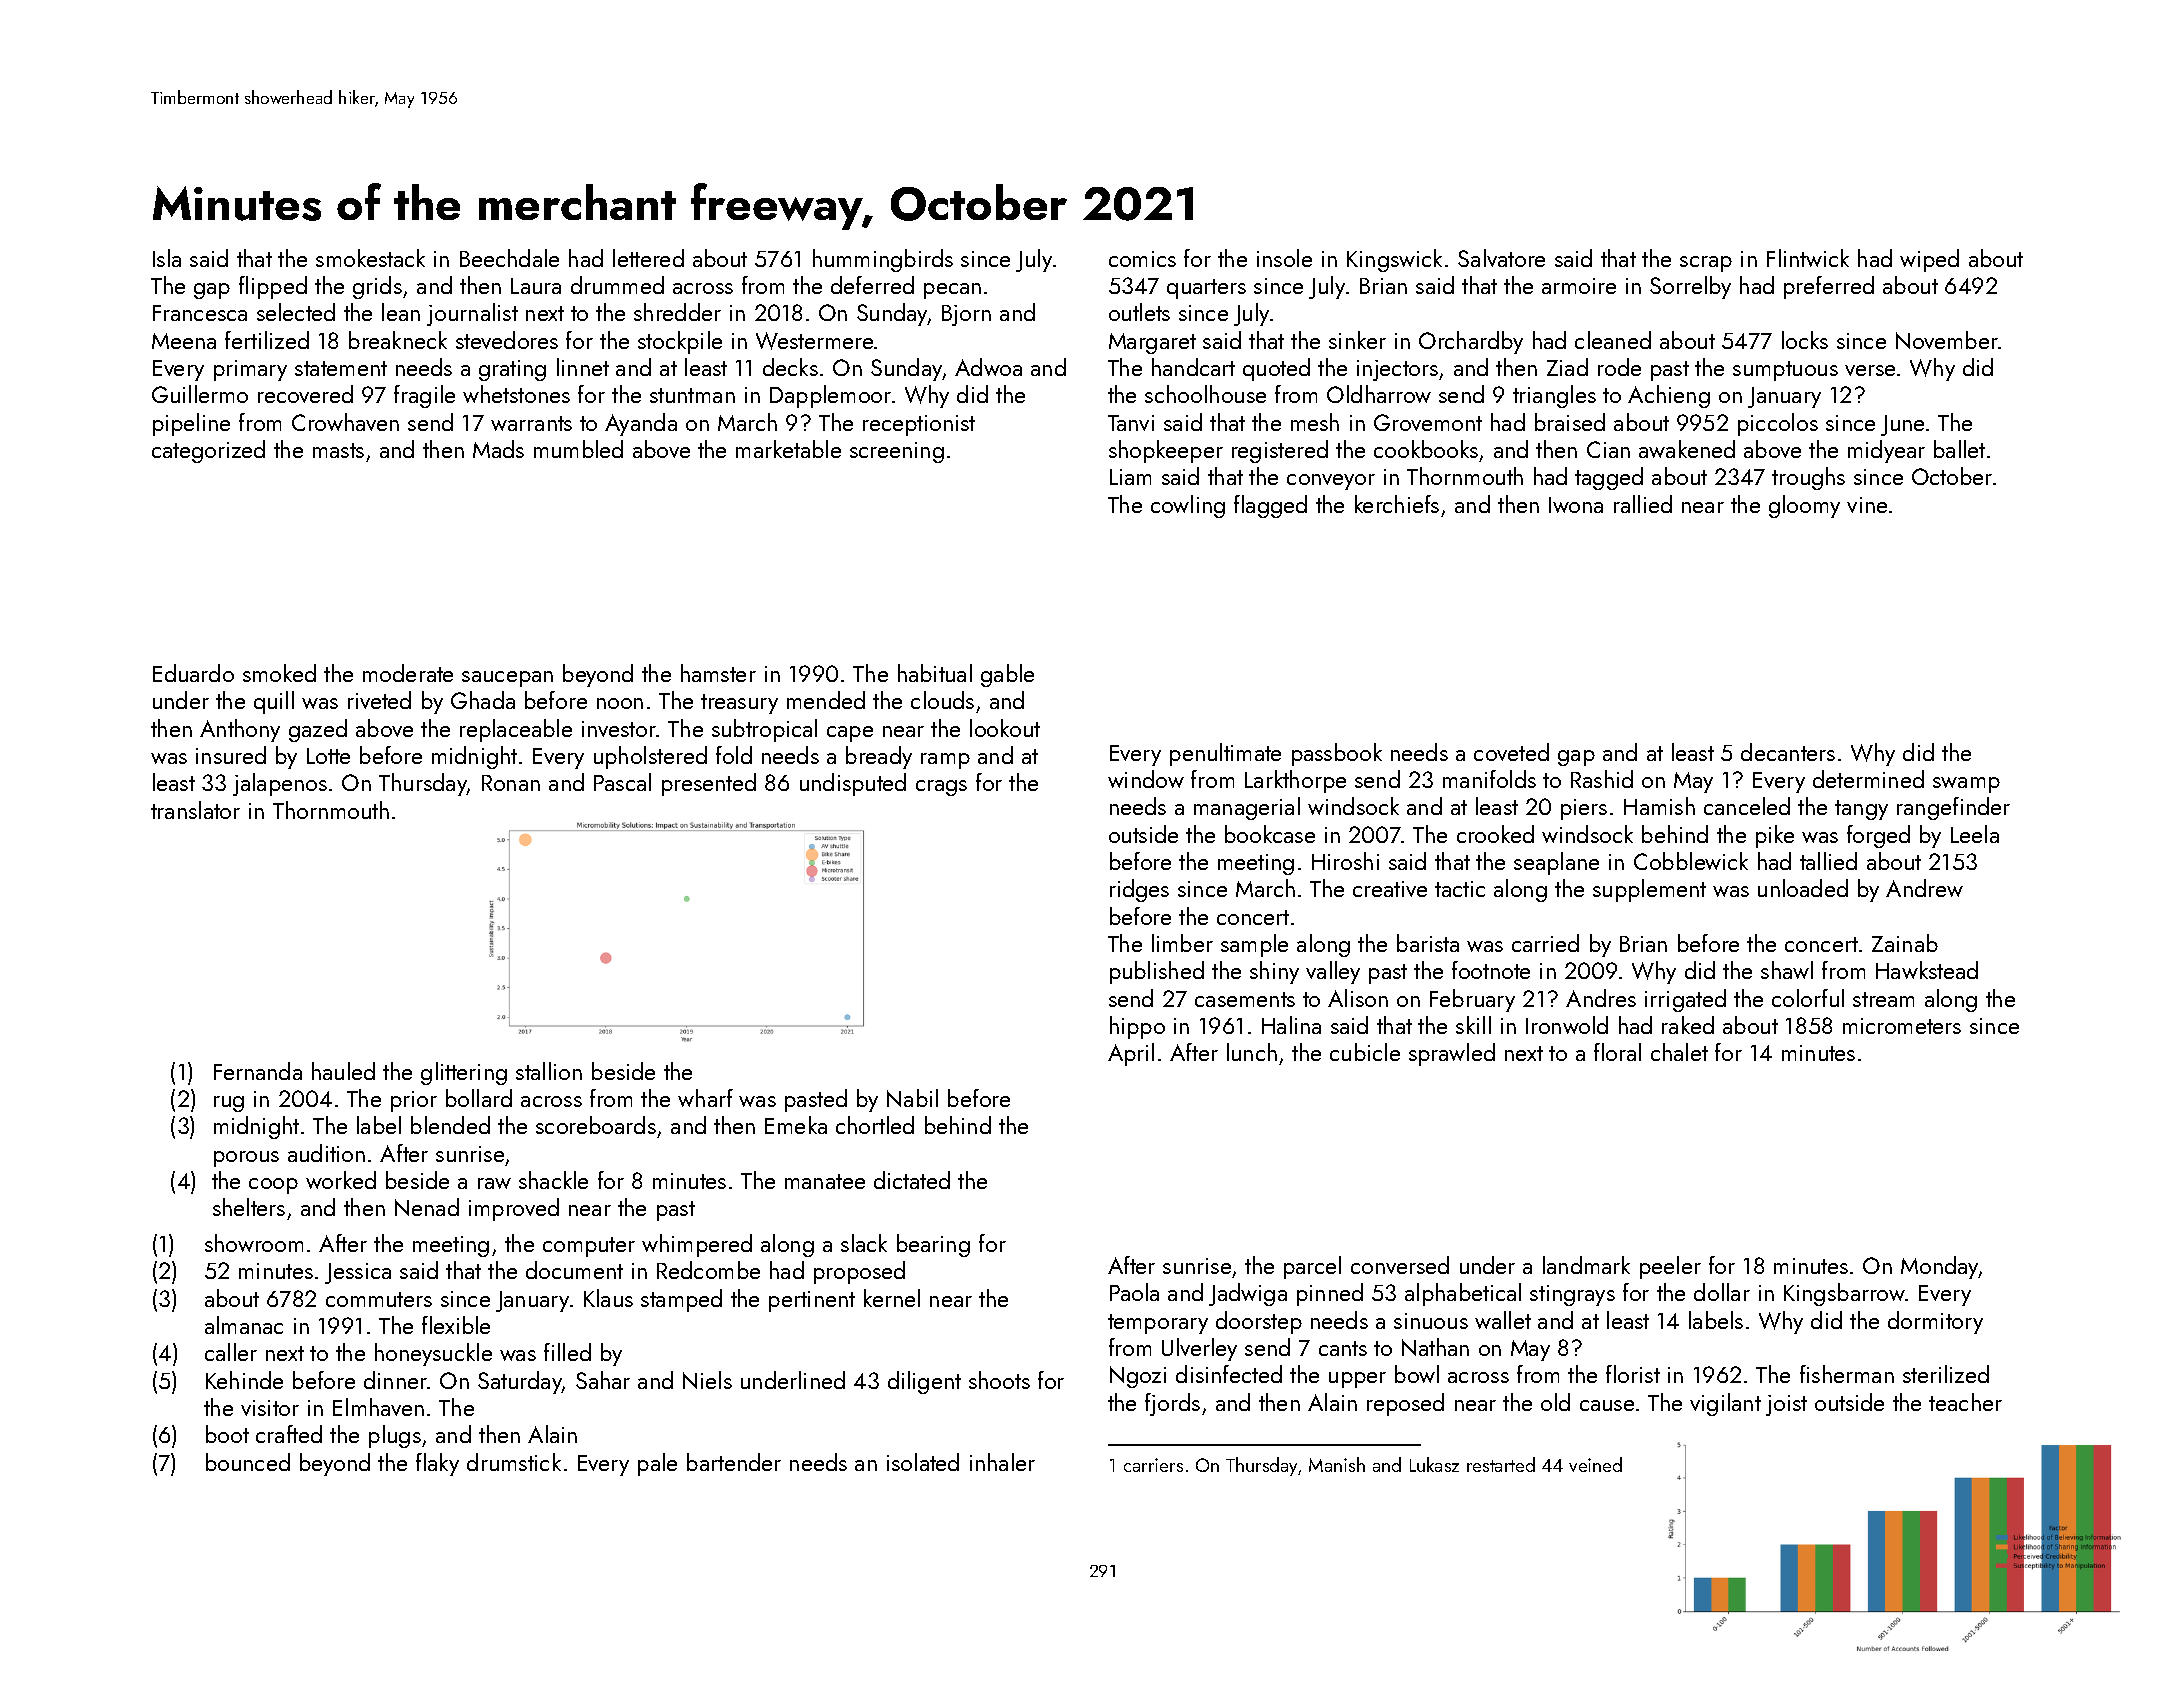 Image resolution: width=2178 pixels, height=1683 pixels. Describe the element at coordinates (507, 679) in the page. I see `saucepan` at that location.
